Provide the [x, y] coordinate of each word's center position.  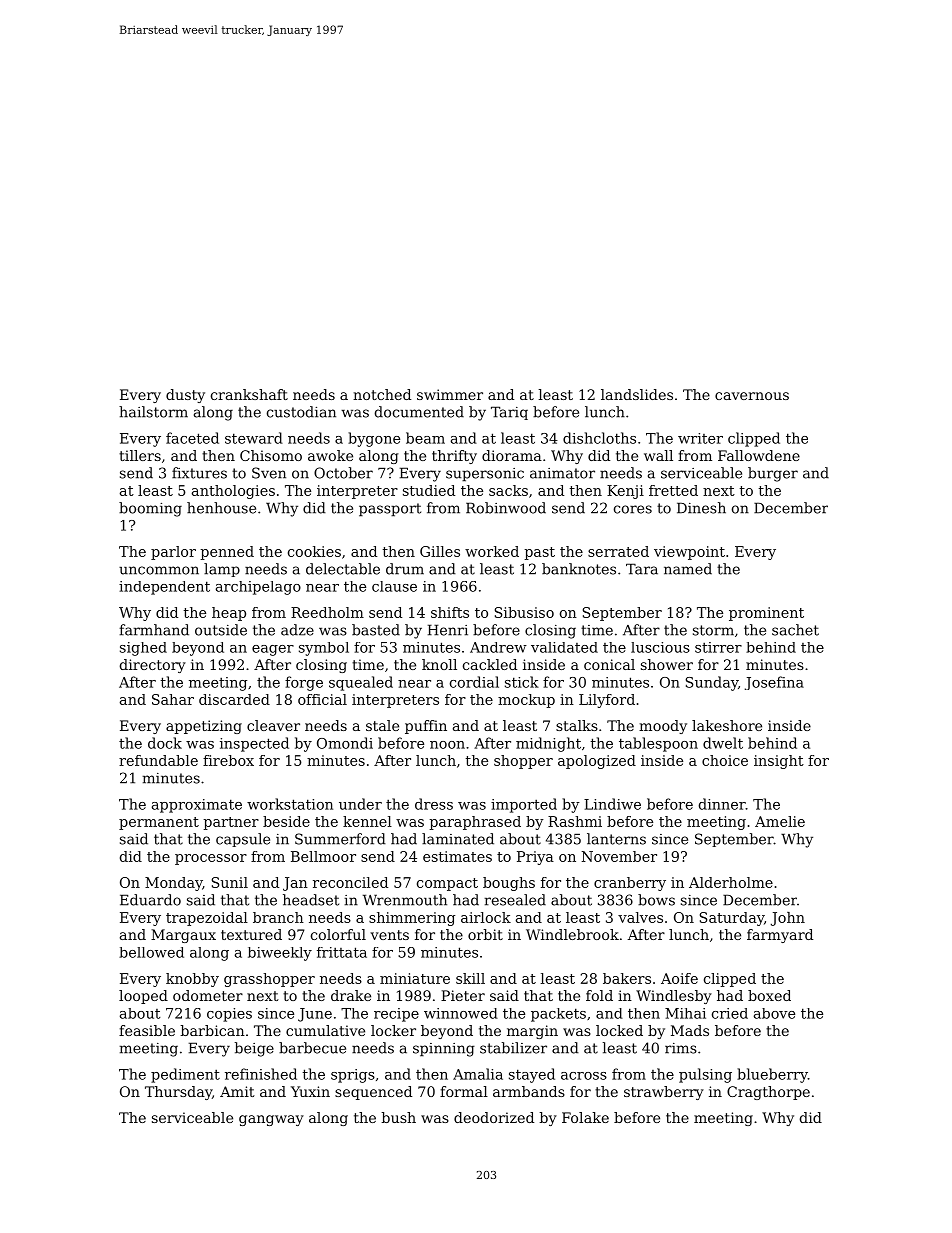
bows [656, 900]
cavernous [752, 396]
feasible [147, 1030]
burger [773, 474]
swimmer [450, 394]
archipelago [258, 588]
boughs [509, 884]
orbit [485, 934]
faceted [192, 438]
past [540, 553]
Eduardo [150, 900]
